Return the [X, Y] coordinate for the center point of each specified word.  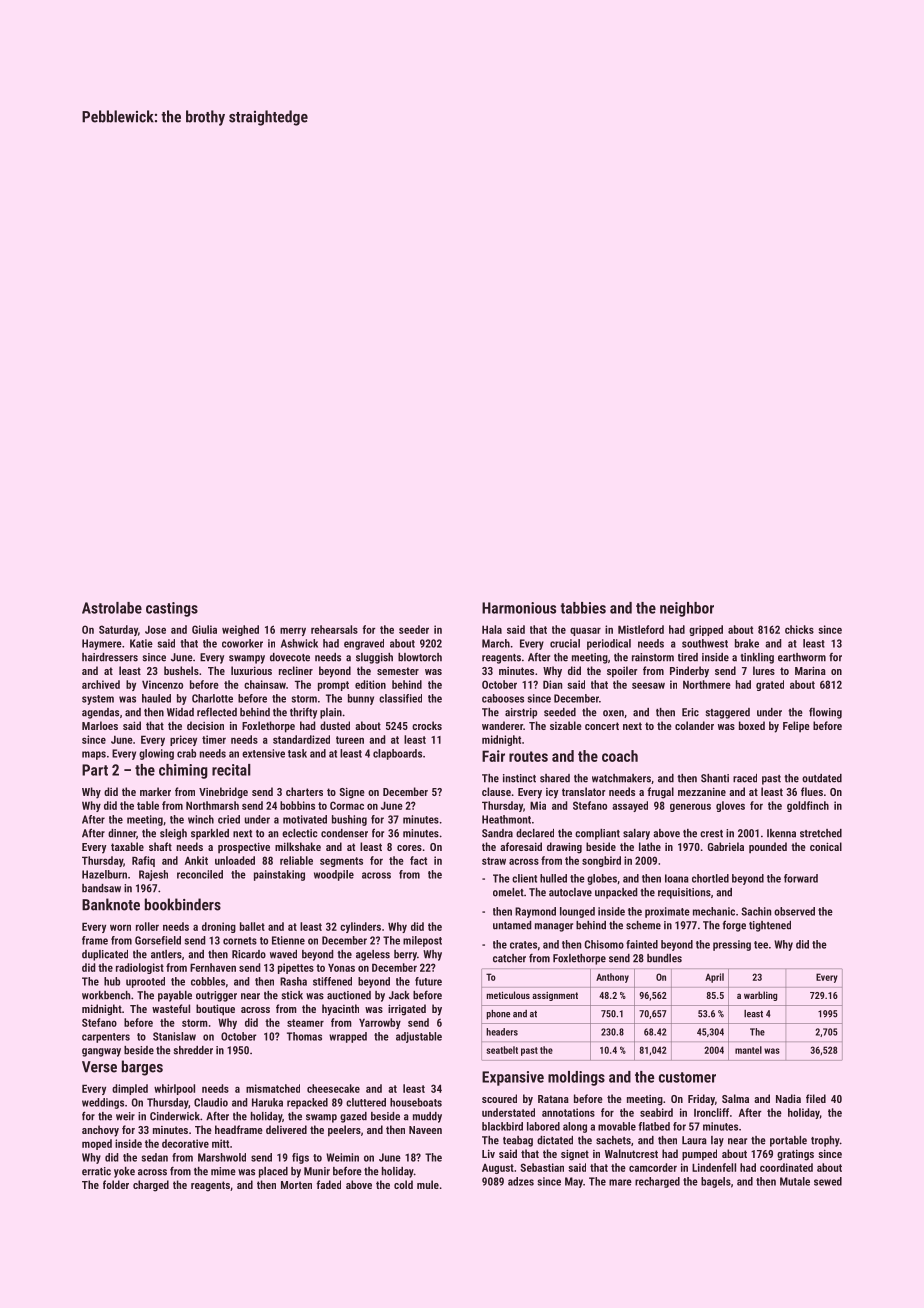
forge [734, 926]
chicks [799, 629]
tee [761, 945]
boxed [752, 725]
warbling [760, 996]
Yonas [341, 967]
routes [528, 756]
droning [219, 927]
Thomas [304, 1036]
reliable [296, 860]
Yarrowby [380, 1023]
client [524, 878]
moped [97, 1144]
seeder [414, 629]
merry [293, 631]
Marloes [100, 725]
